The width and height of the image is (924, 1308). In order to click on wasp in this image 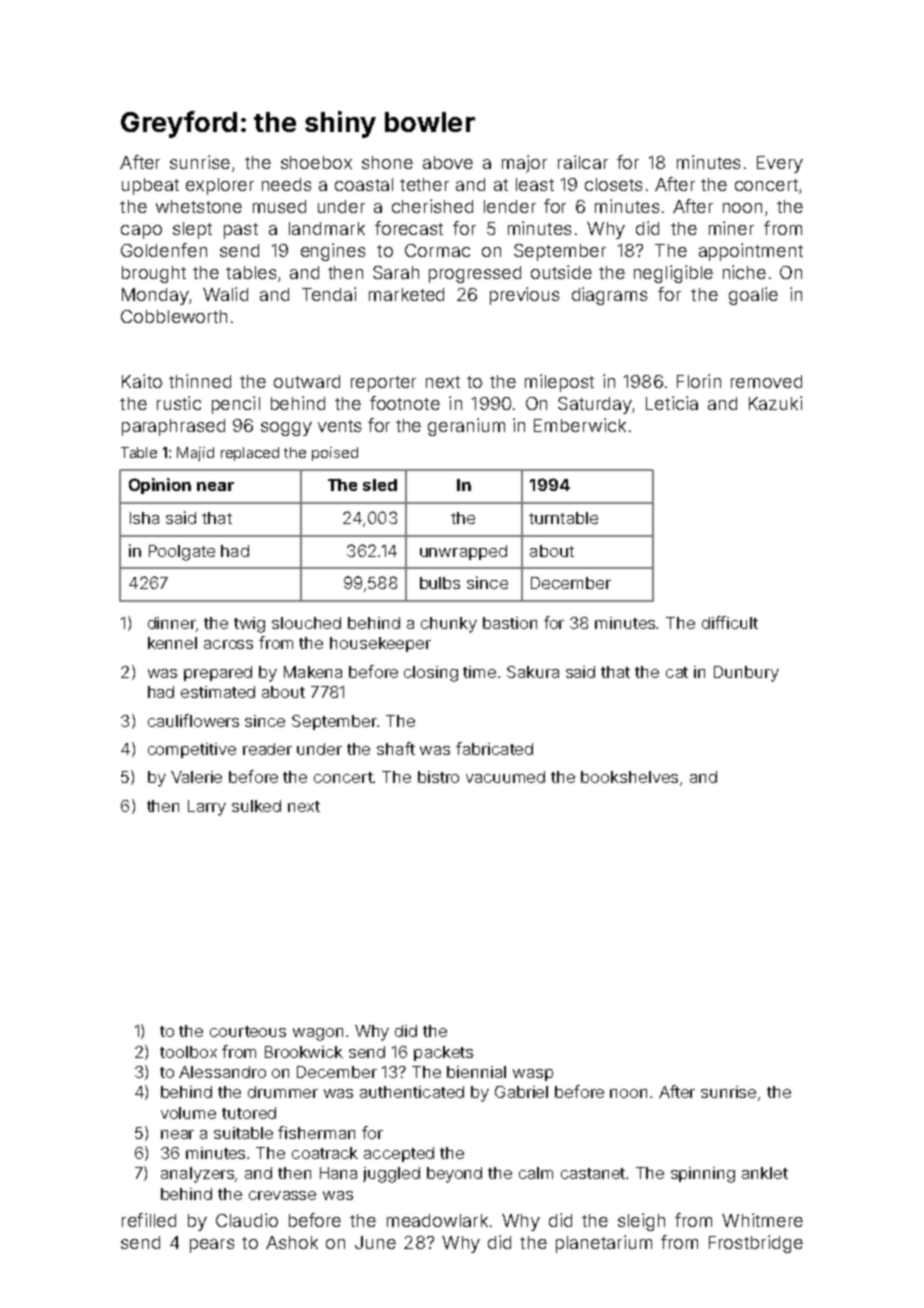, I will do `click(533, 1075)`.
